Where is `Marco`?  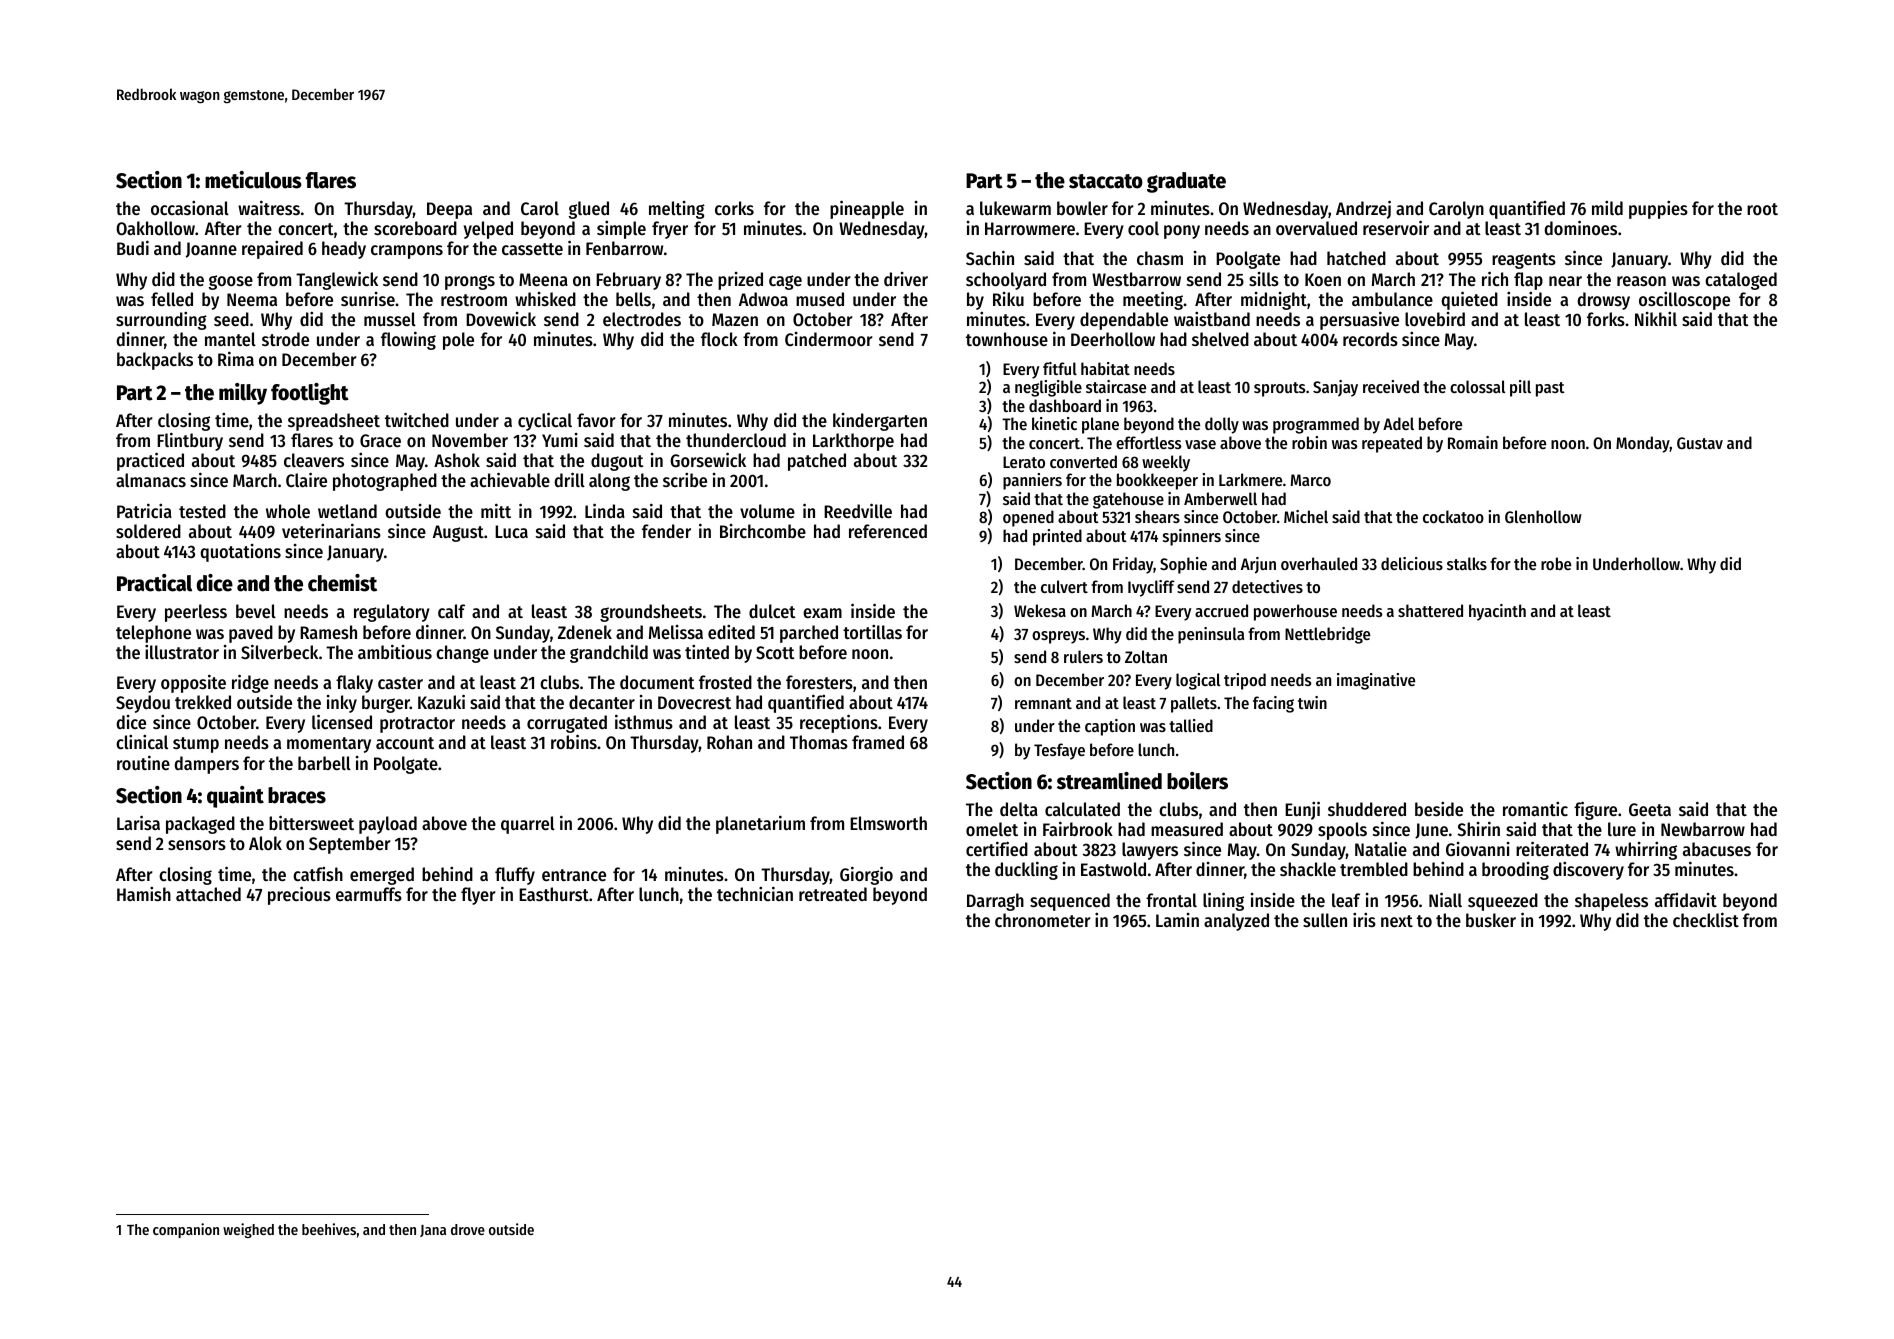
Marco is located at coordinates (1311, 480).
